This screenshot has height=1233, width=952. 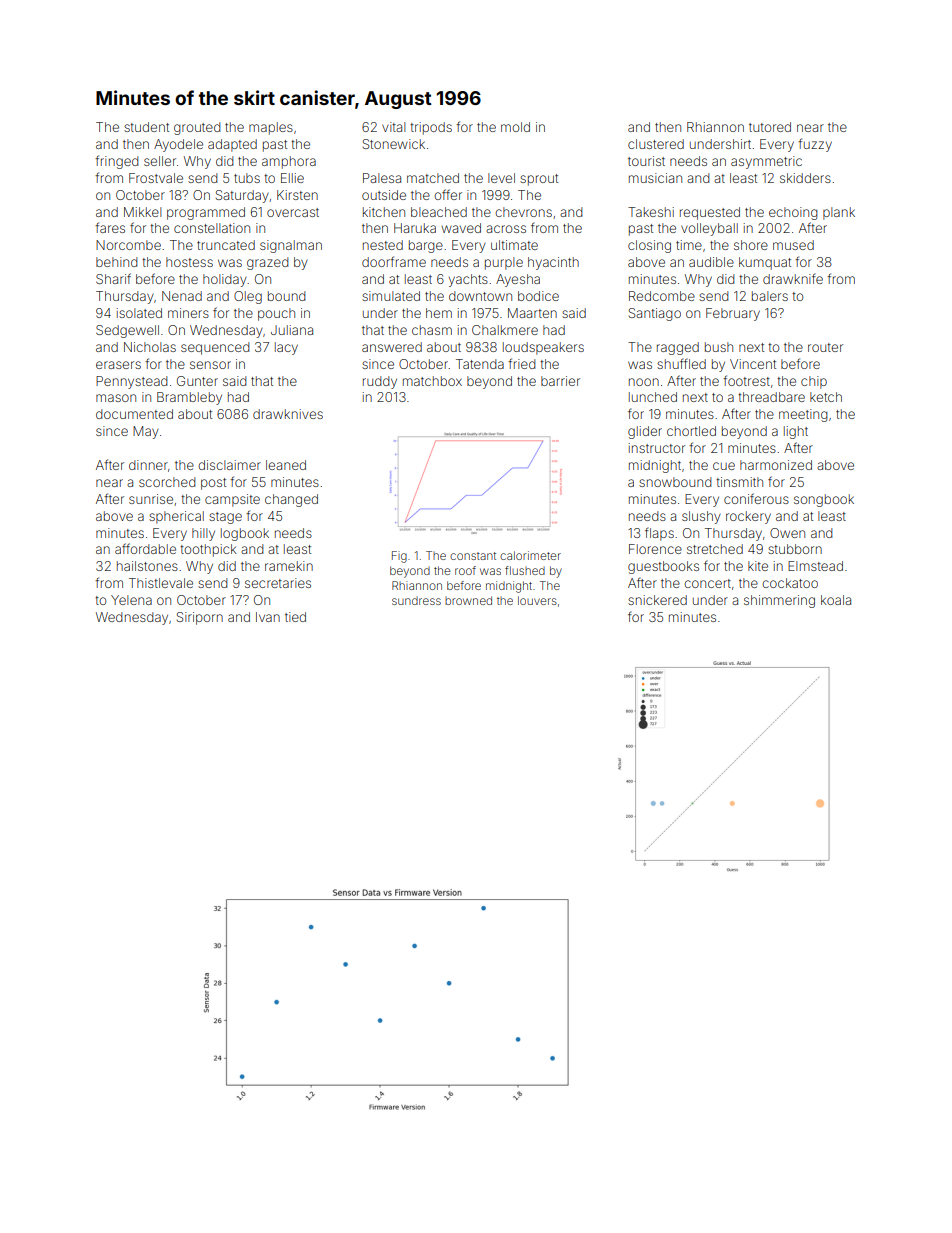 I want to click on ultimate, so click(x=514, y=245).
